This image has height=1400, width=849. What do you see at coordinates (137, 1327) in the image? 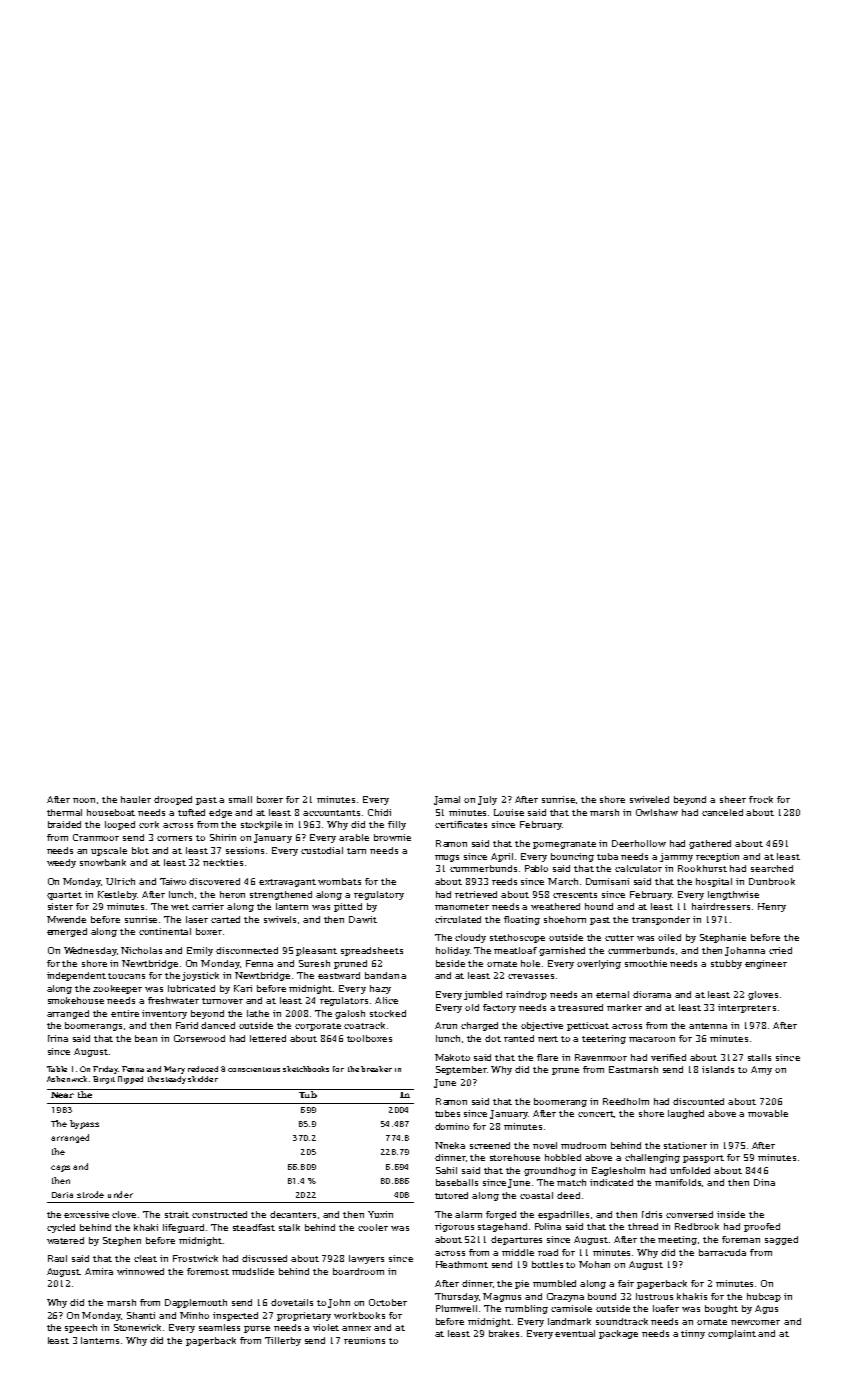
I see `Stonewick` at bounding box center [137, 1327].
